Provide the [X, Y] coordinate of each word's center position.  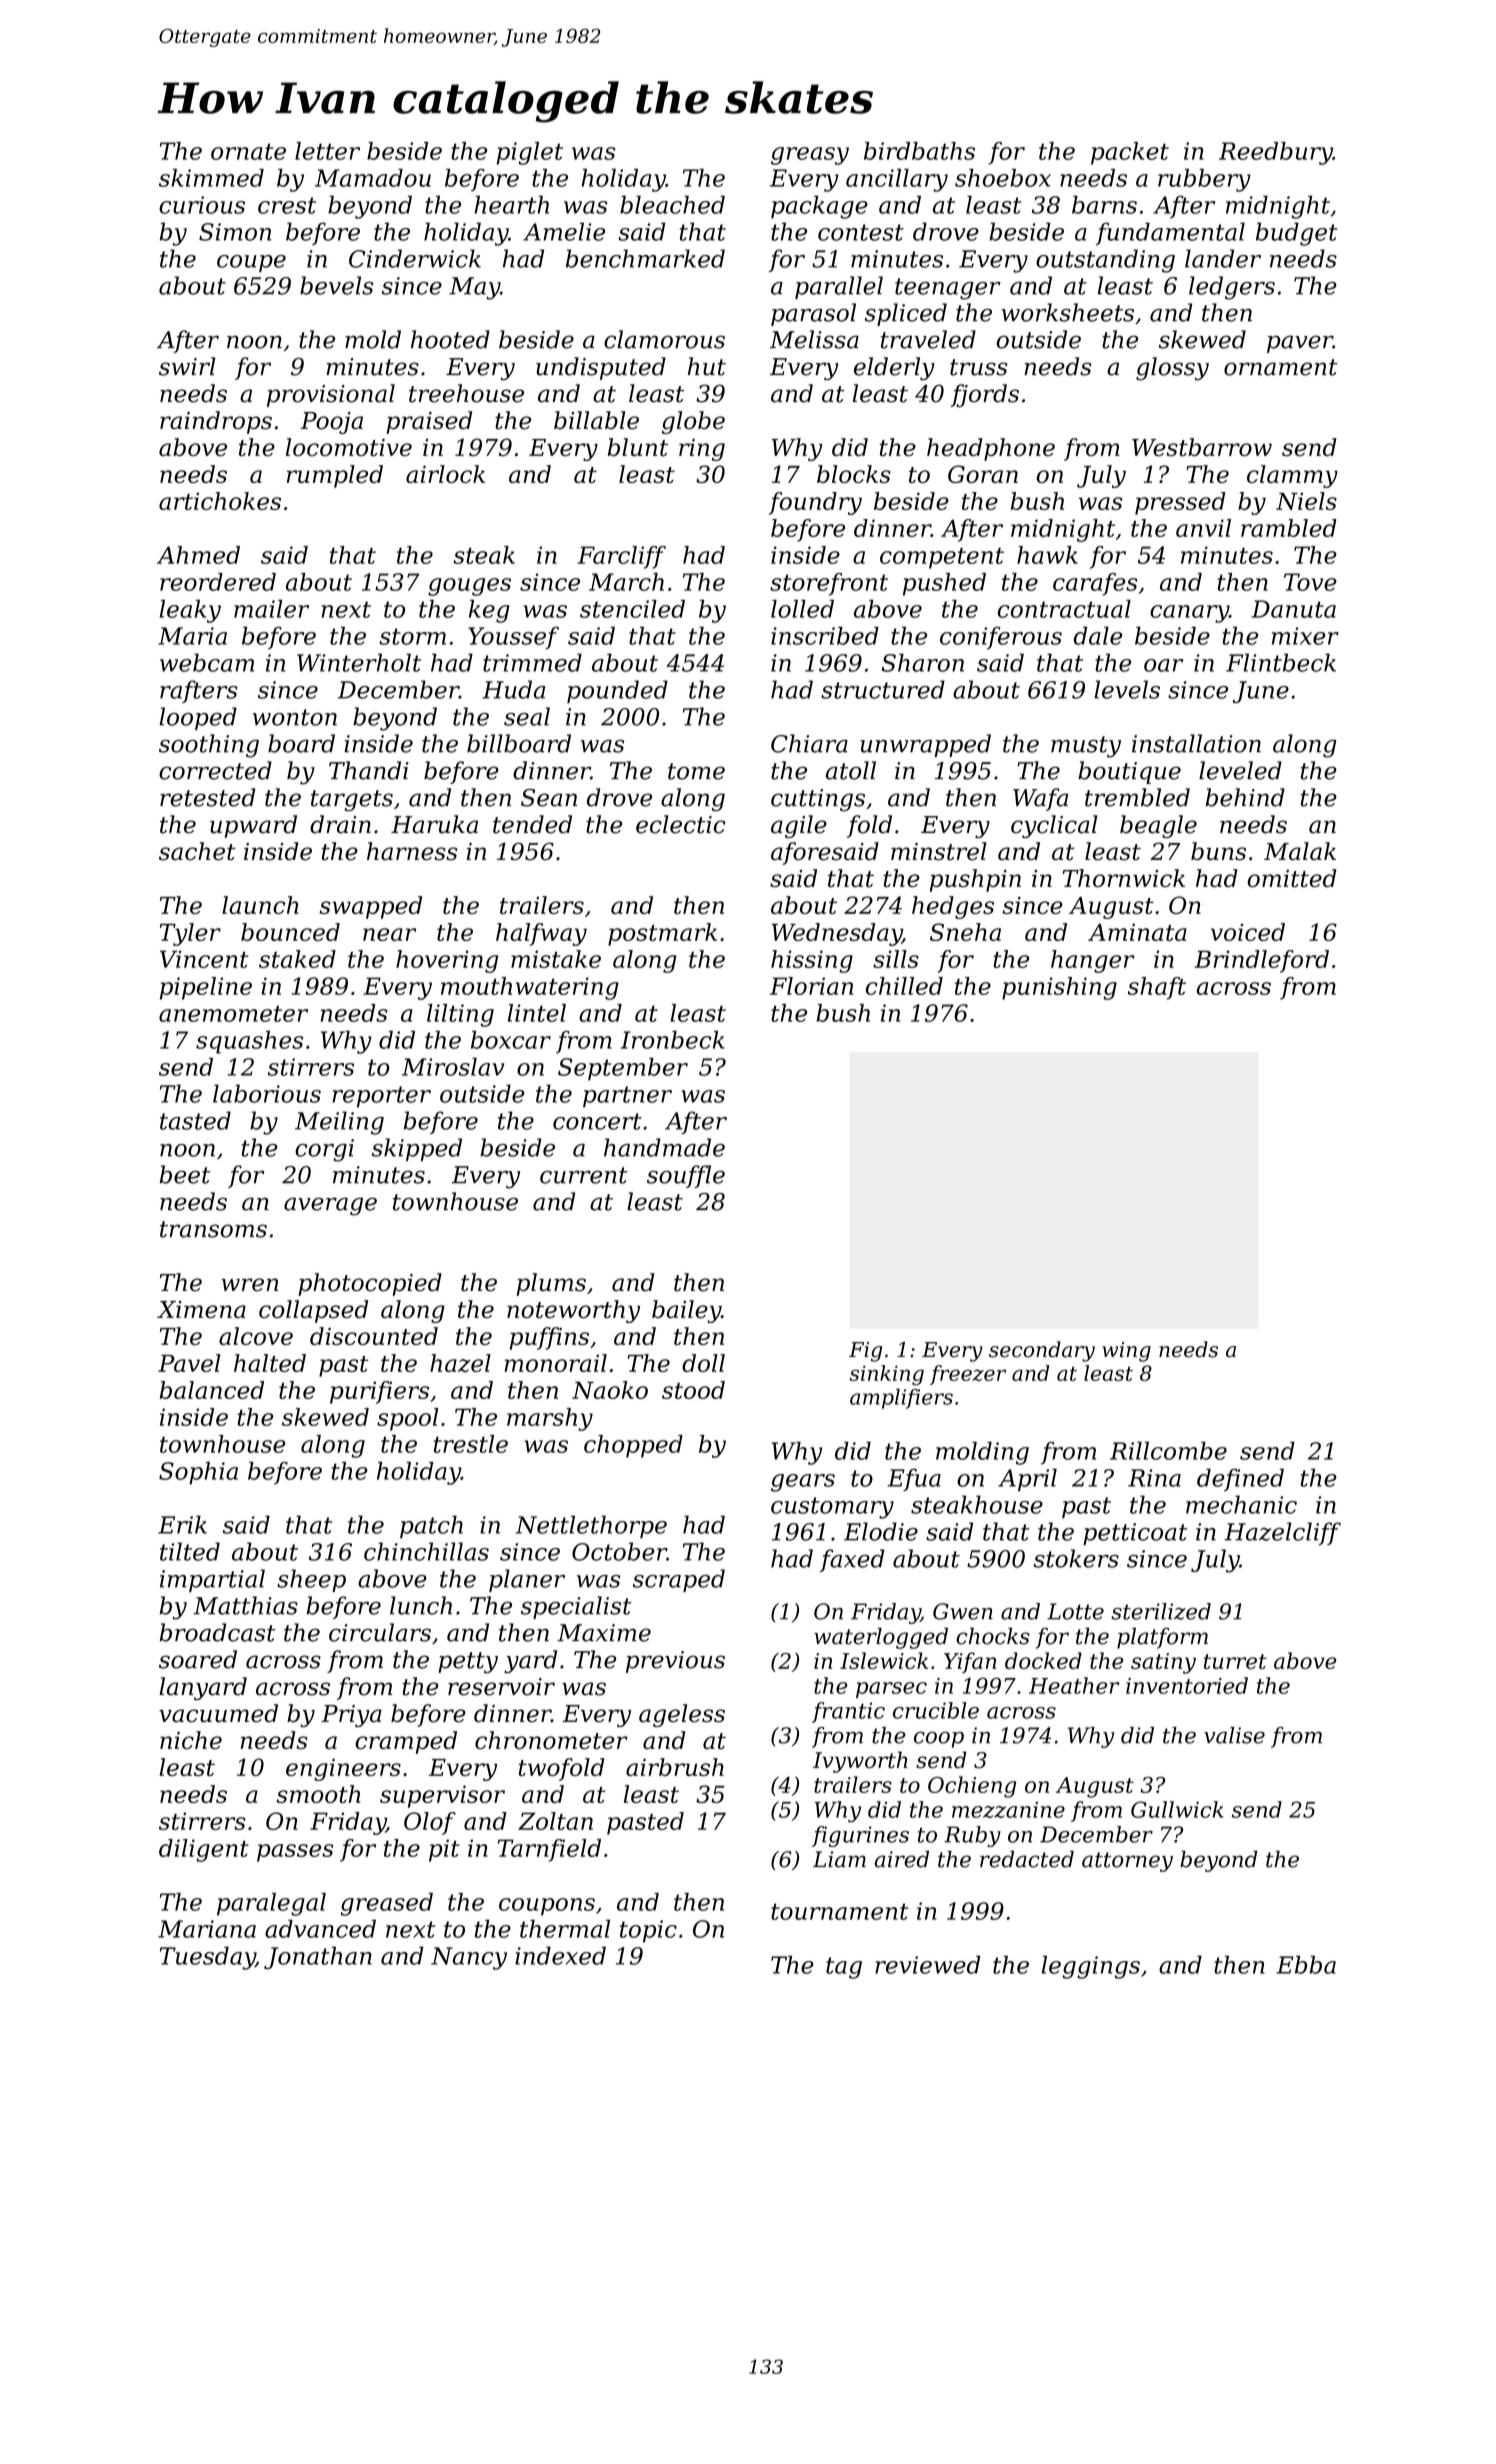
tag [844, 1968]
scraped [679, 1580]
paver [1300, 344]
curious [202, 205]
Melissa [814, 339]
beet [185, 1174]
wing [1126, 1352]
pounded [617, 691]
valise [1234, 1735]
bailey [686, 1311]
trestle [471, 1444]
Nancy [469, 1958]
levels [1127, 689]
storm [412, 636]
